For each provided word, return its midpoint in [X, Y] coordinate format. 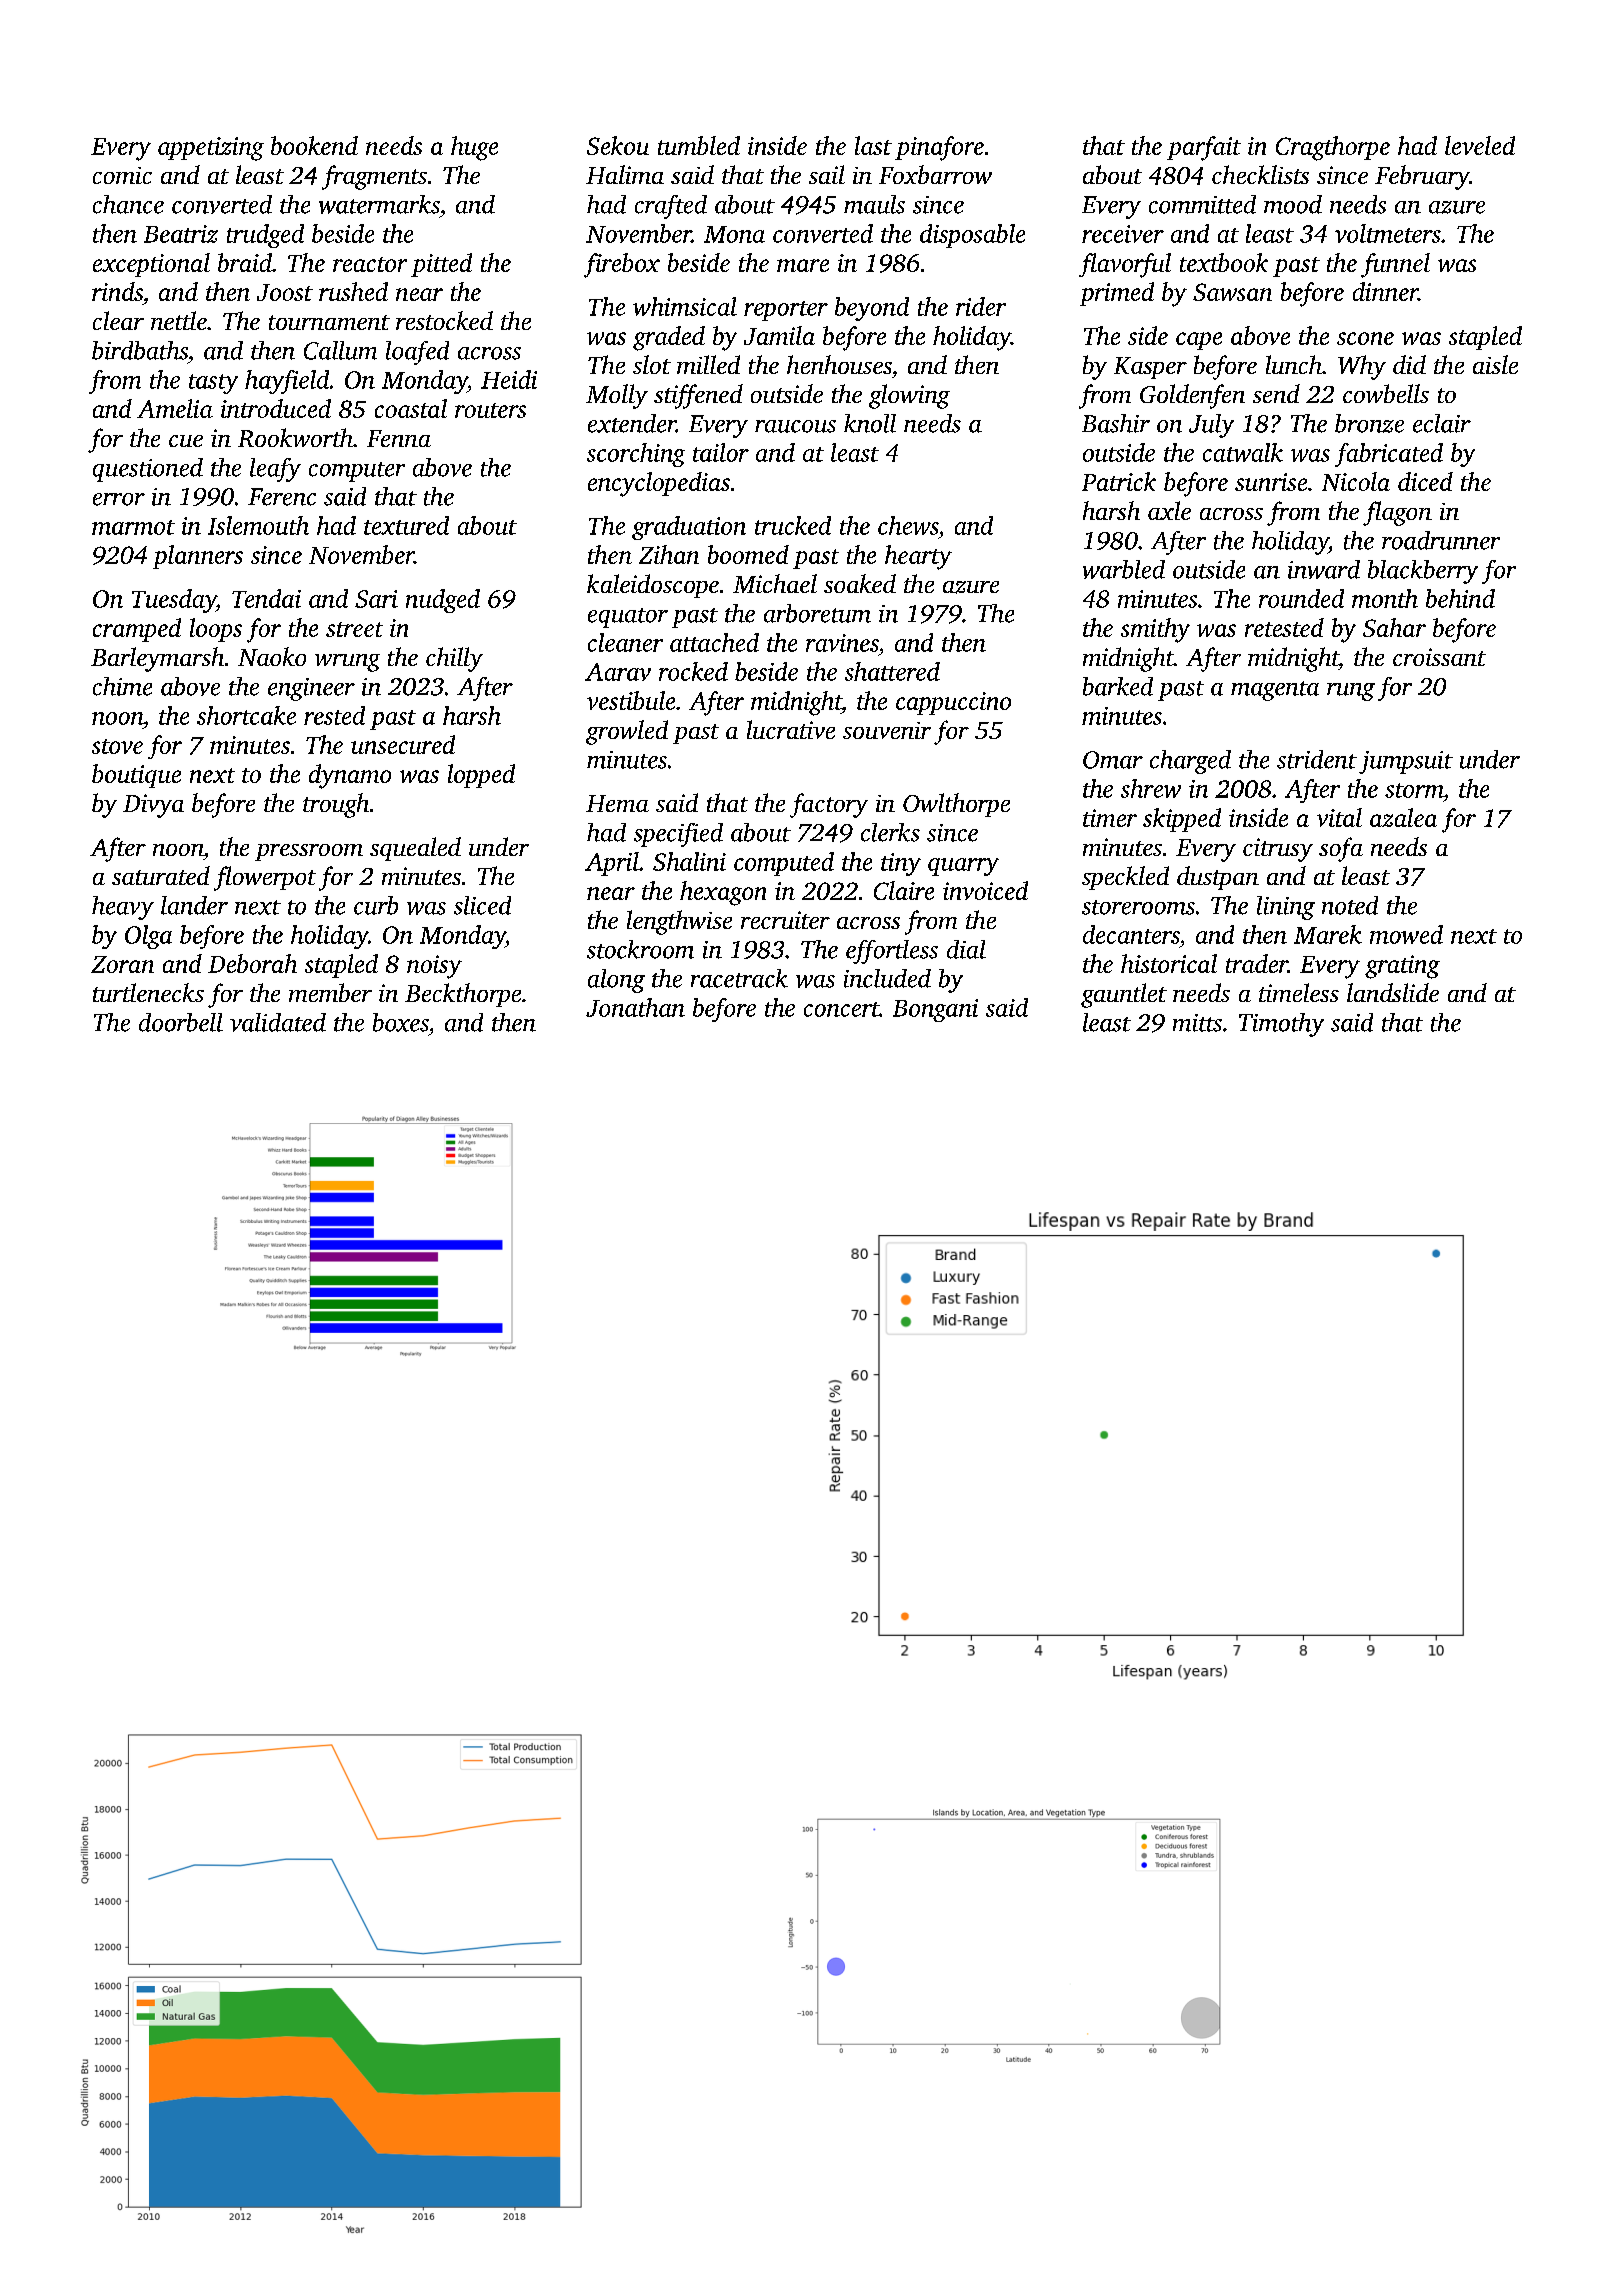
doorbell [181, 1022]
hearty [918, 557]
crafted [671, 207]
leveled [1480, 145]
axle [1169, 510]
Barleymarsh [157, 659]
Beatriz [181, 234]
